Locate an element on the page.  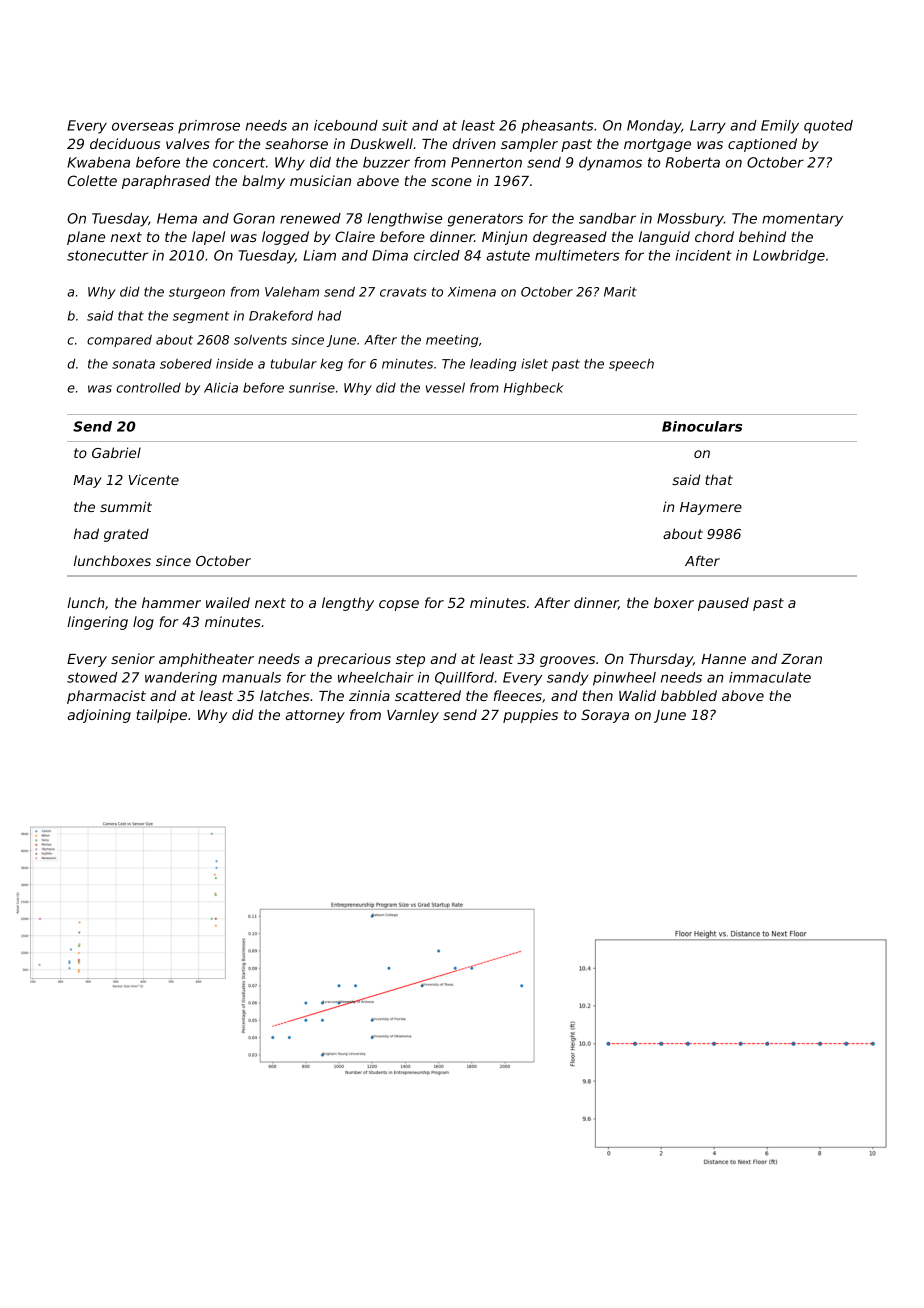
wailed is located at coordinates (228, 602).
